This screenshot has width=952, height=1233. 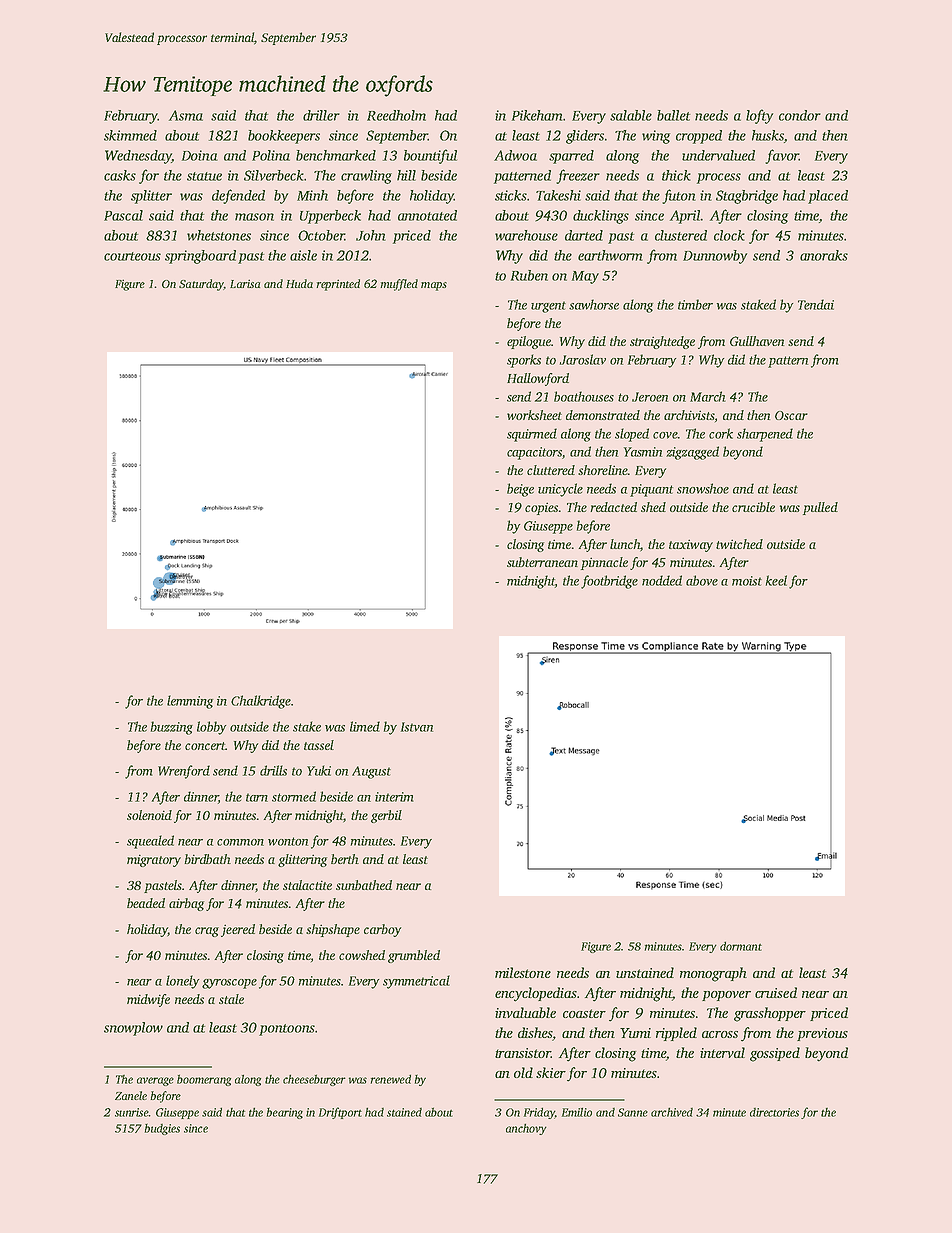 I want to click on worksheet, so click(x=534, y=415).
